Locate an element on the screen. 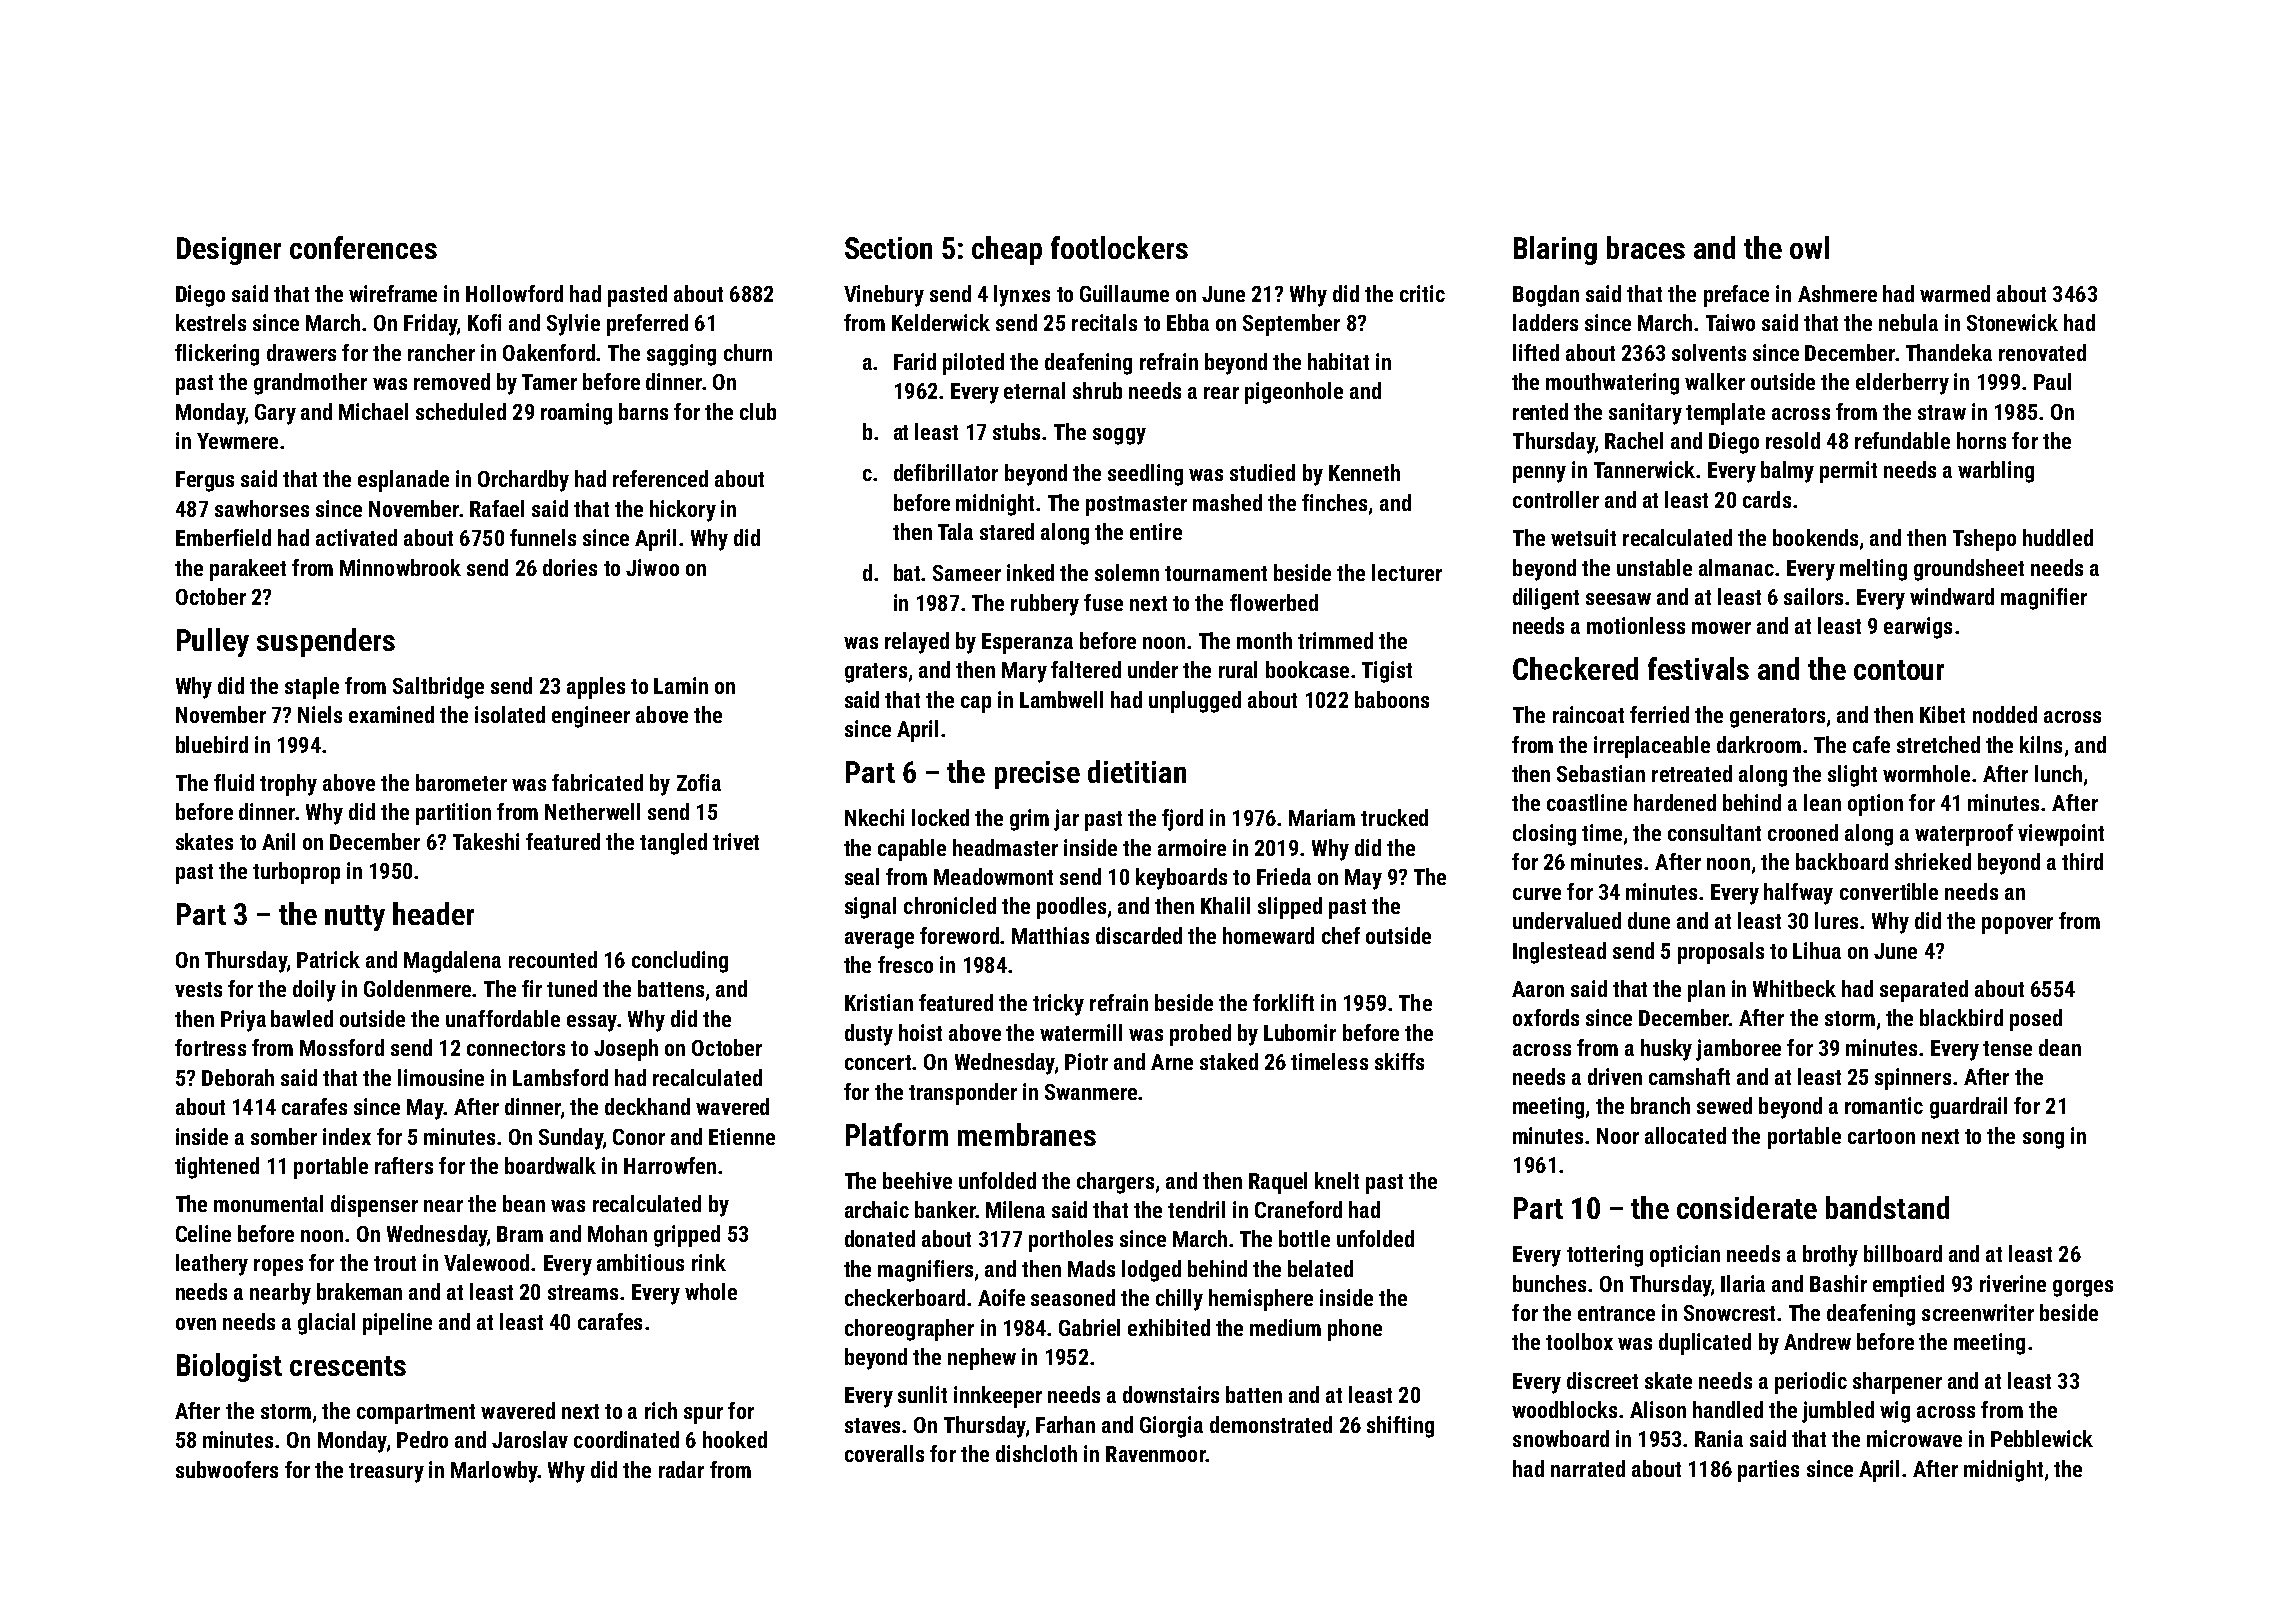  tournament is located at coordinates (1216, 573).
